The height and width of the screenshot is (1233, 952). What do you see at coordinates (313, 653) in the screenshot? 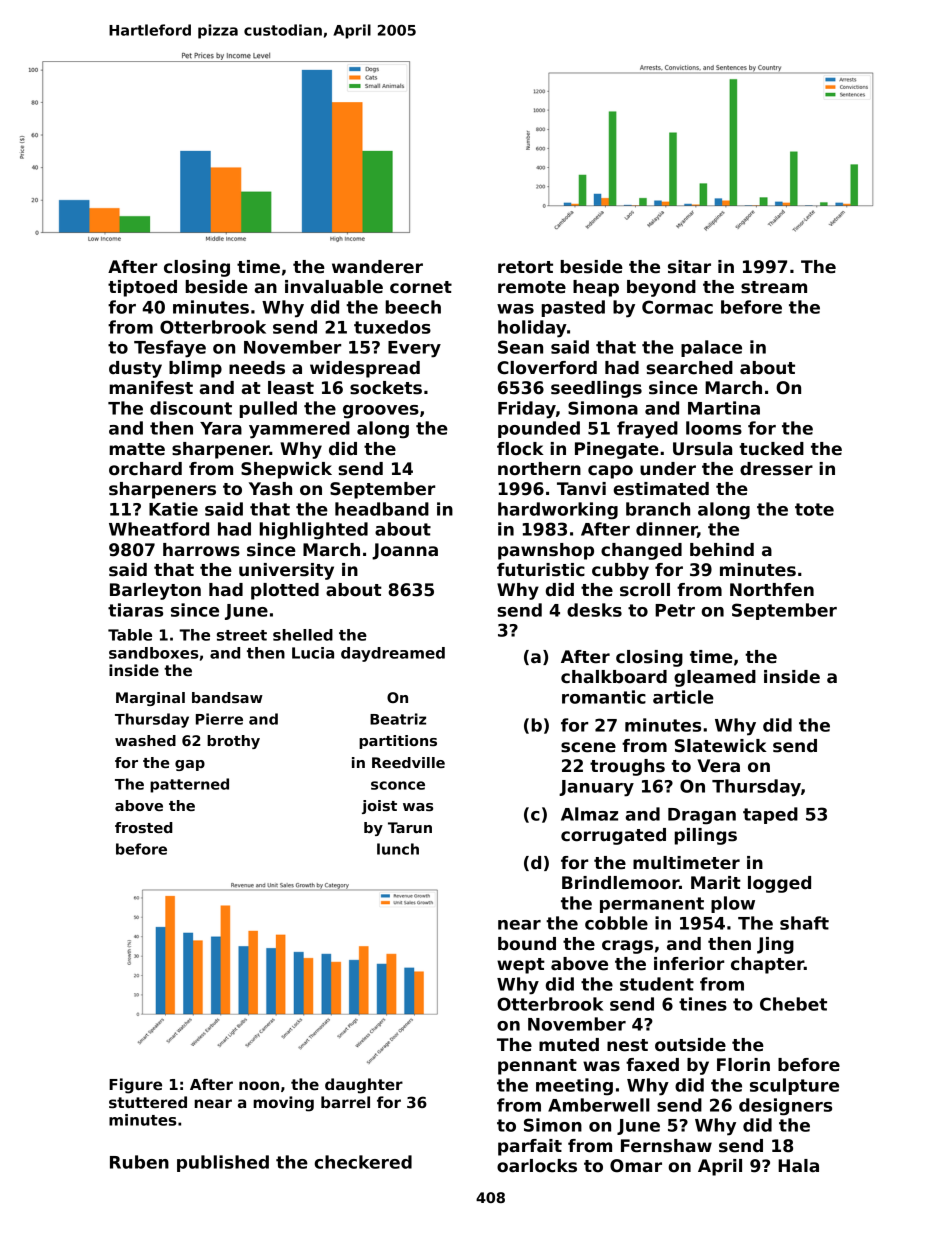
I see `Lucia` at bounding box center [313, 653].
